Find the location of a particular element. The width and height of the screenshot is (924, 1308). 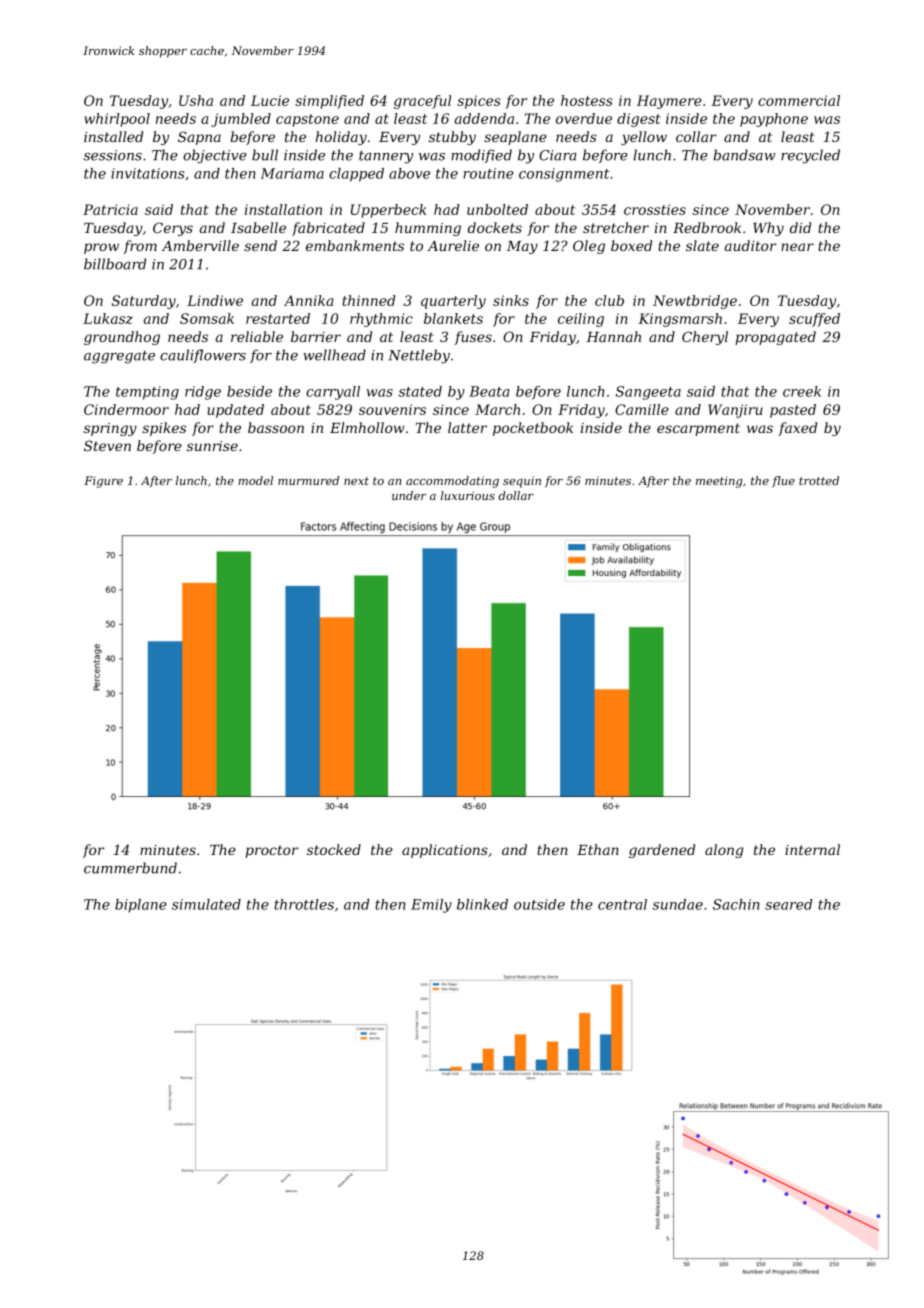

internal is located at coordinates (812, 849).
